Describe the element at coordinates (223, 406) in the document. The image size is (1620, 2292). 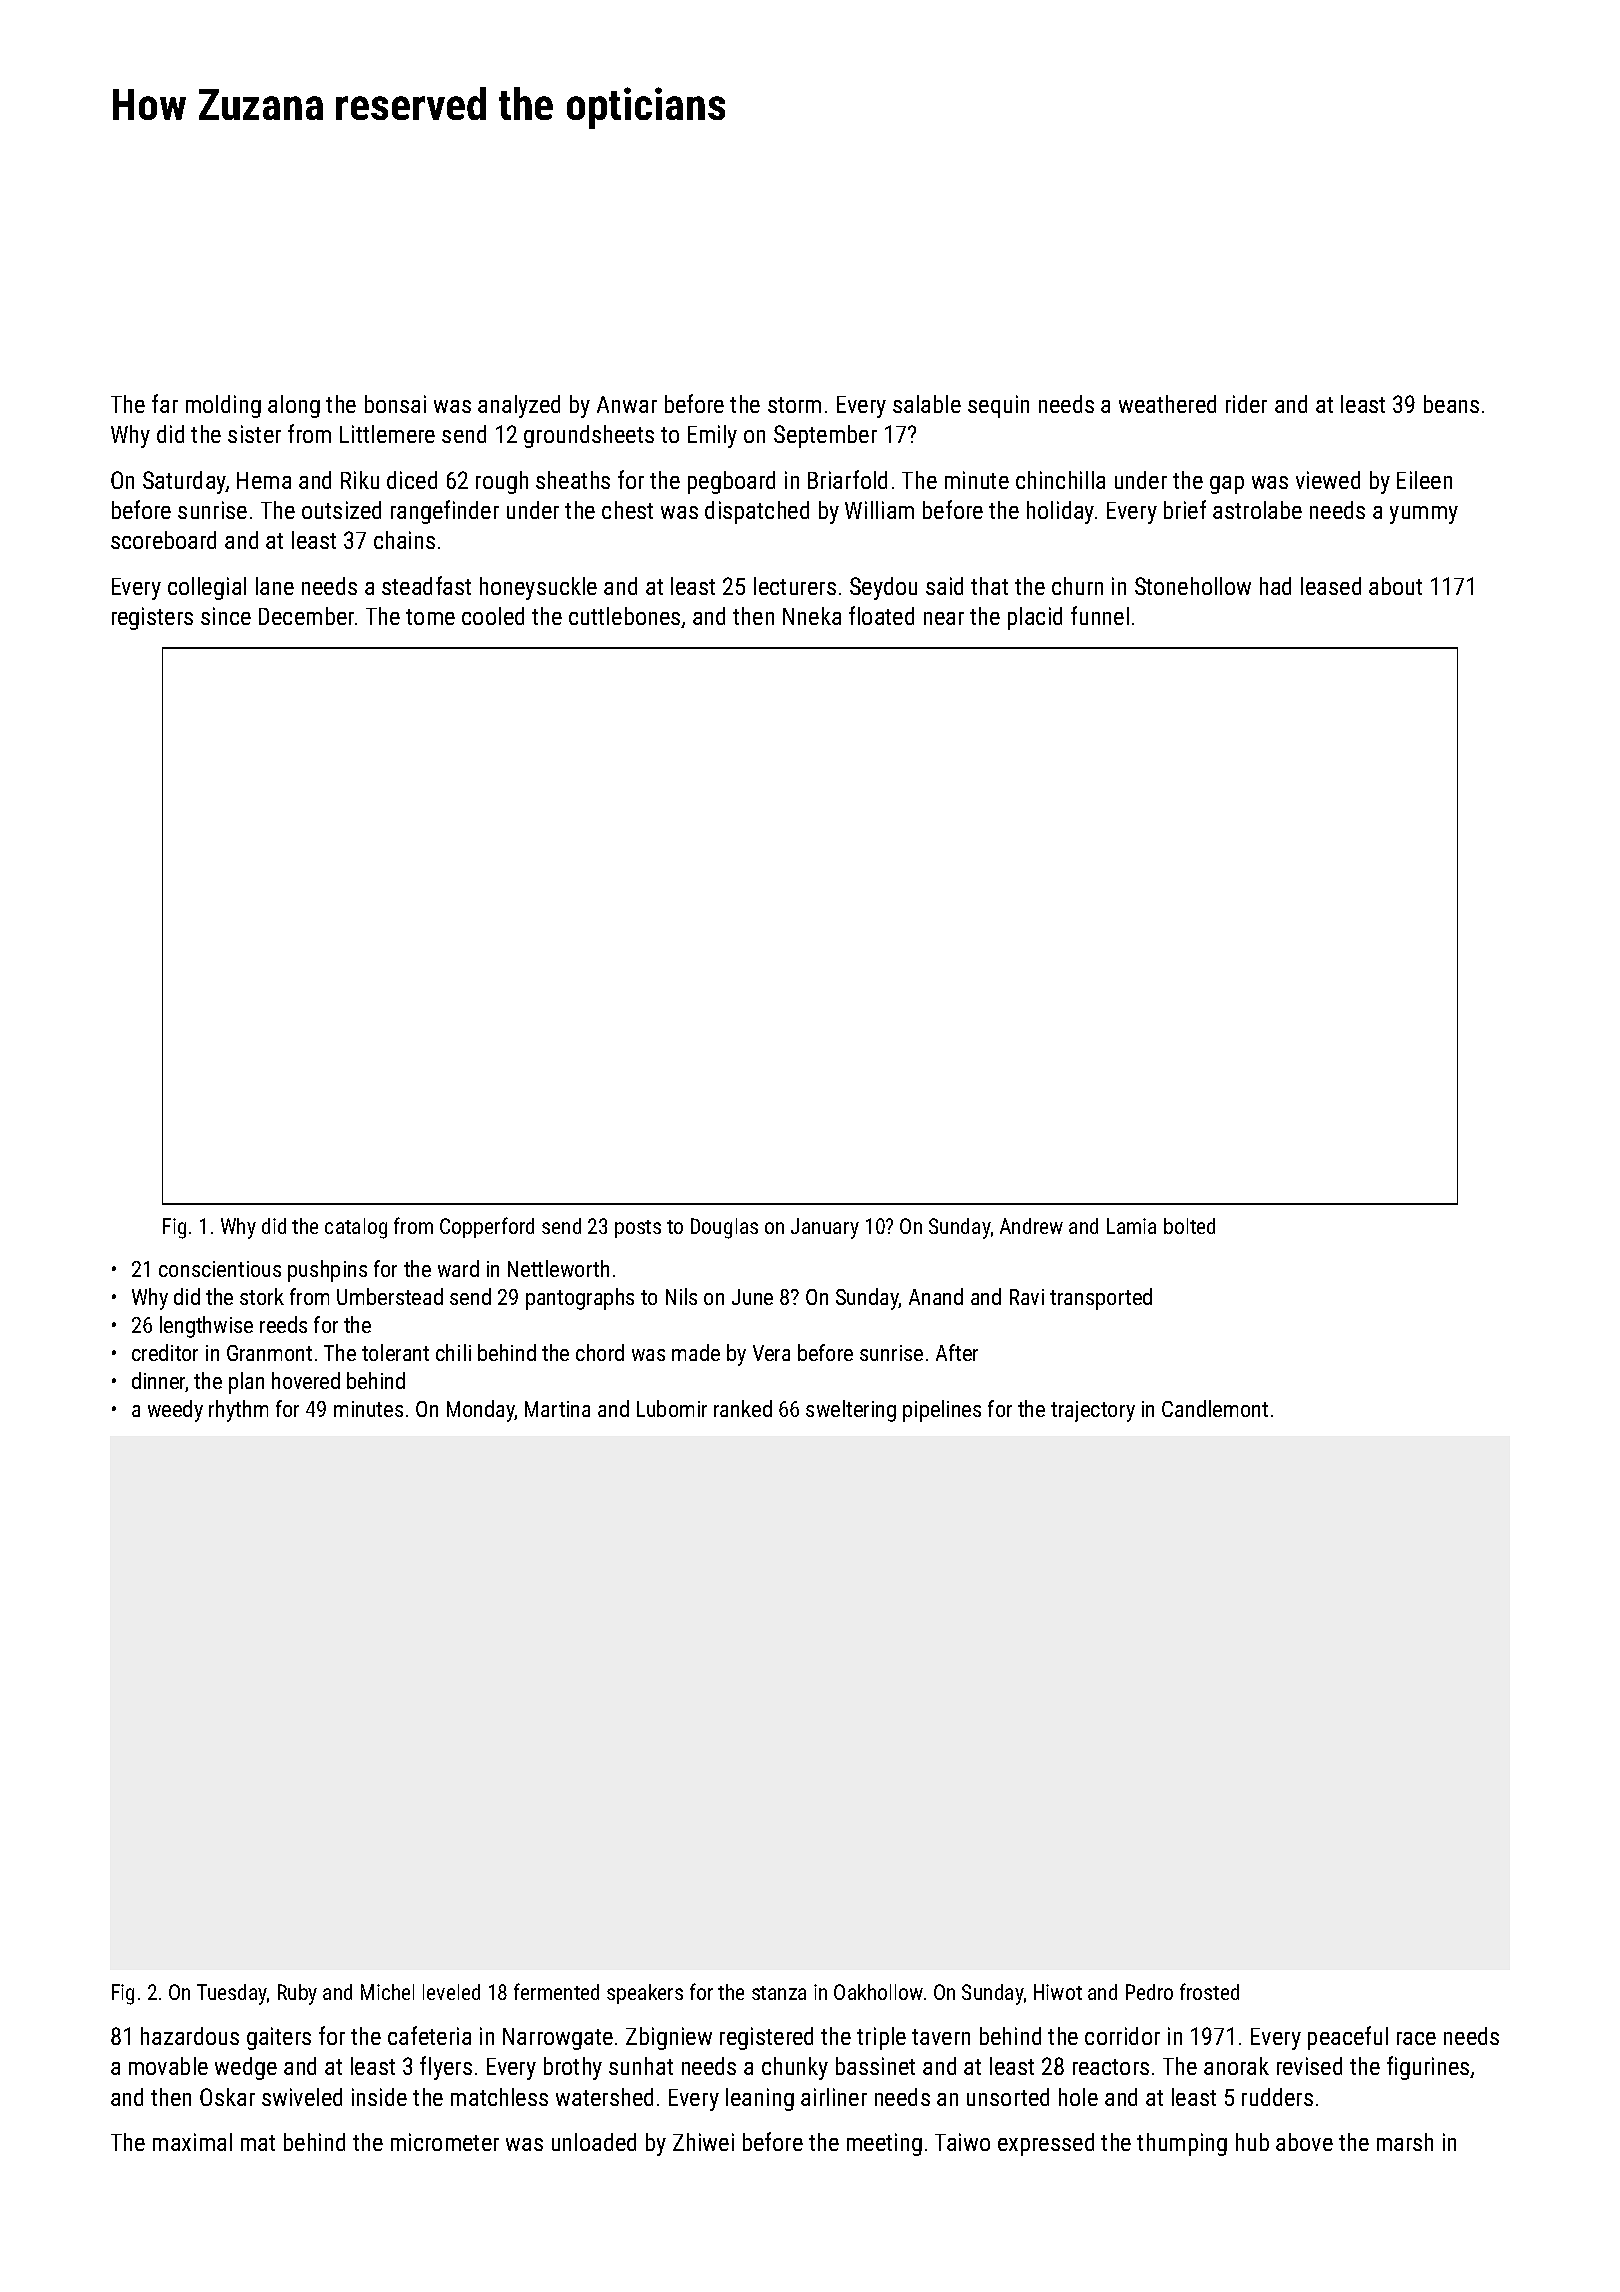
I see `molding` at that location.
